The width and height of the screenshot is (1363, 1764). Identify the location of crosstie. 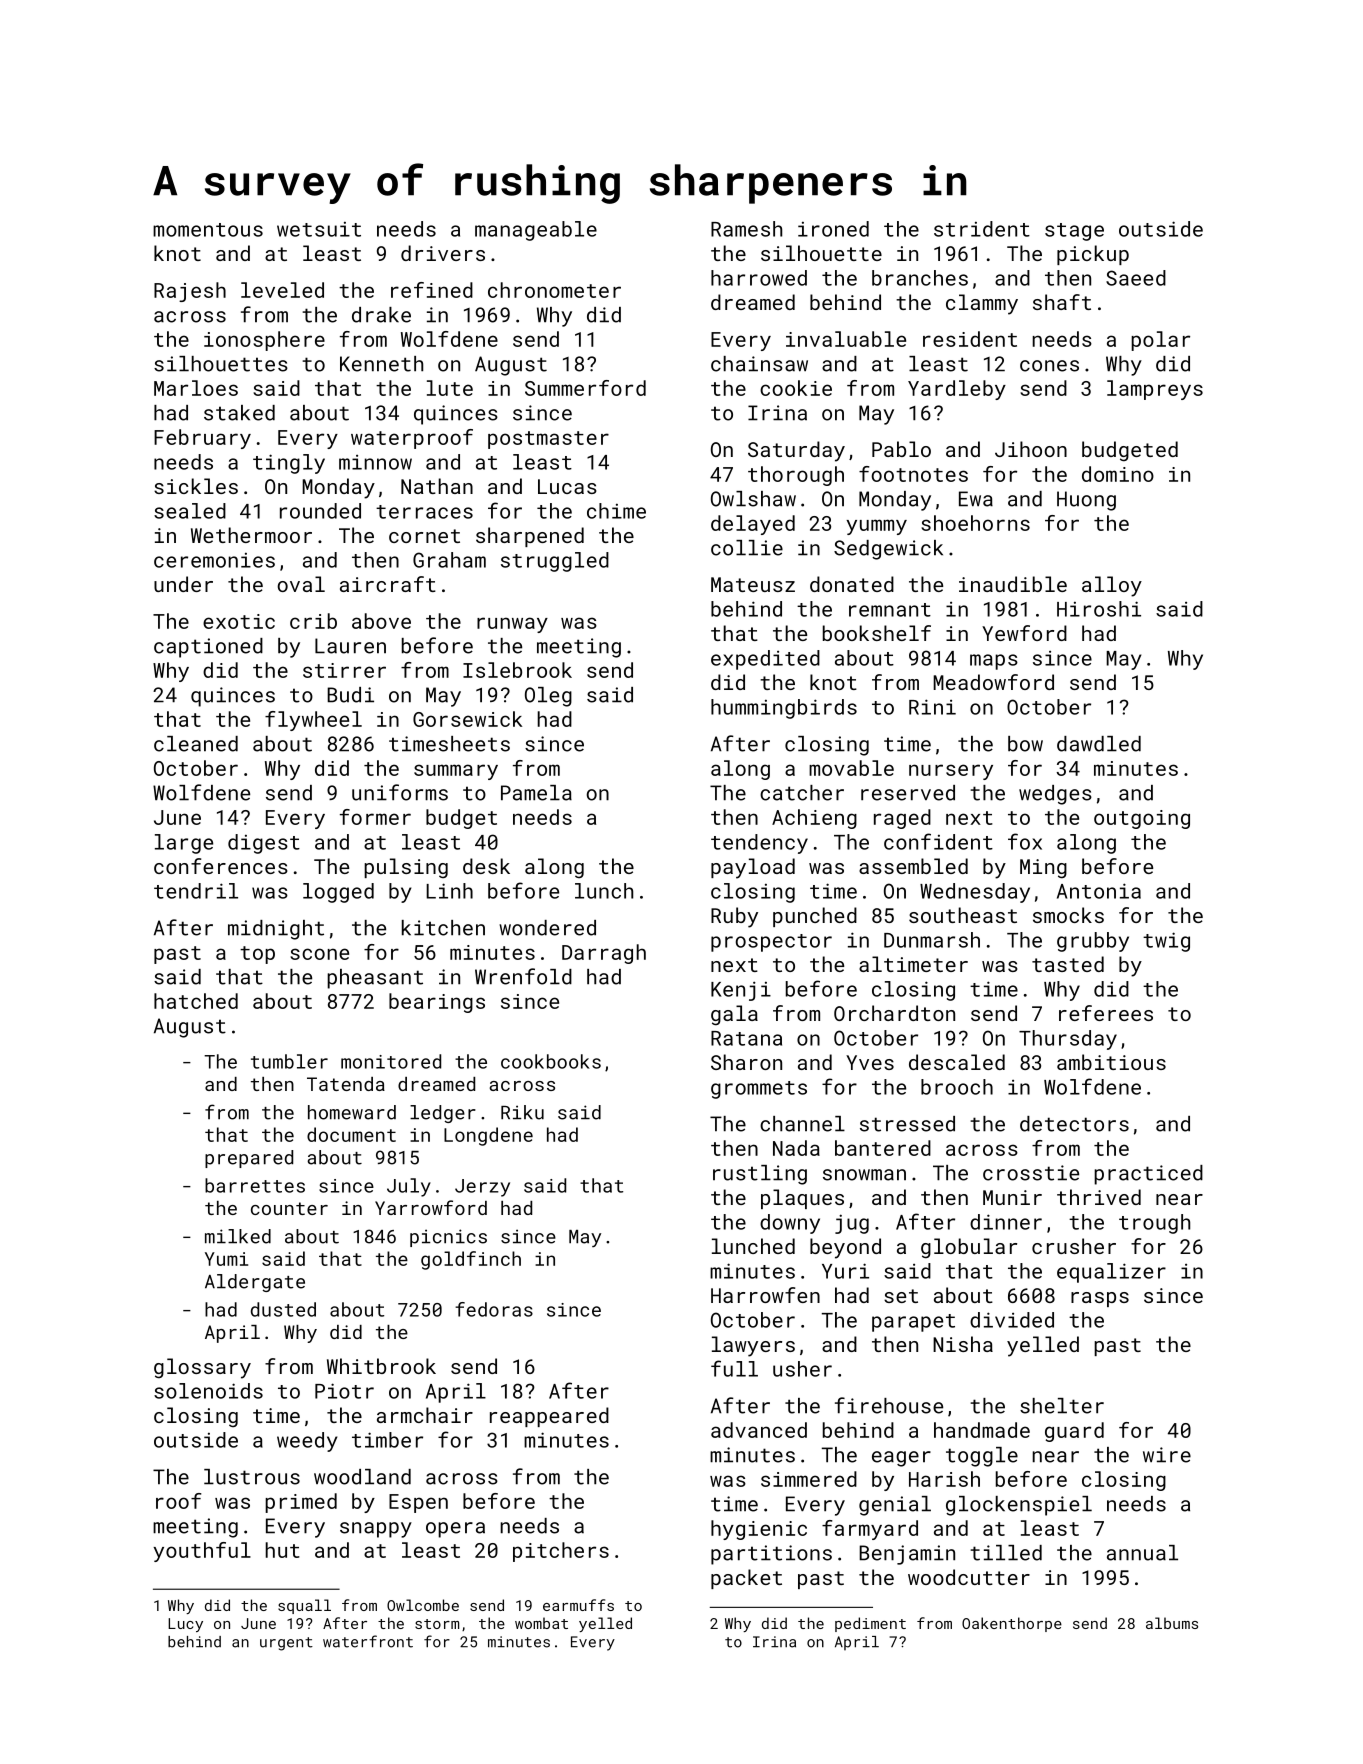
(1031, 1173).
